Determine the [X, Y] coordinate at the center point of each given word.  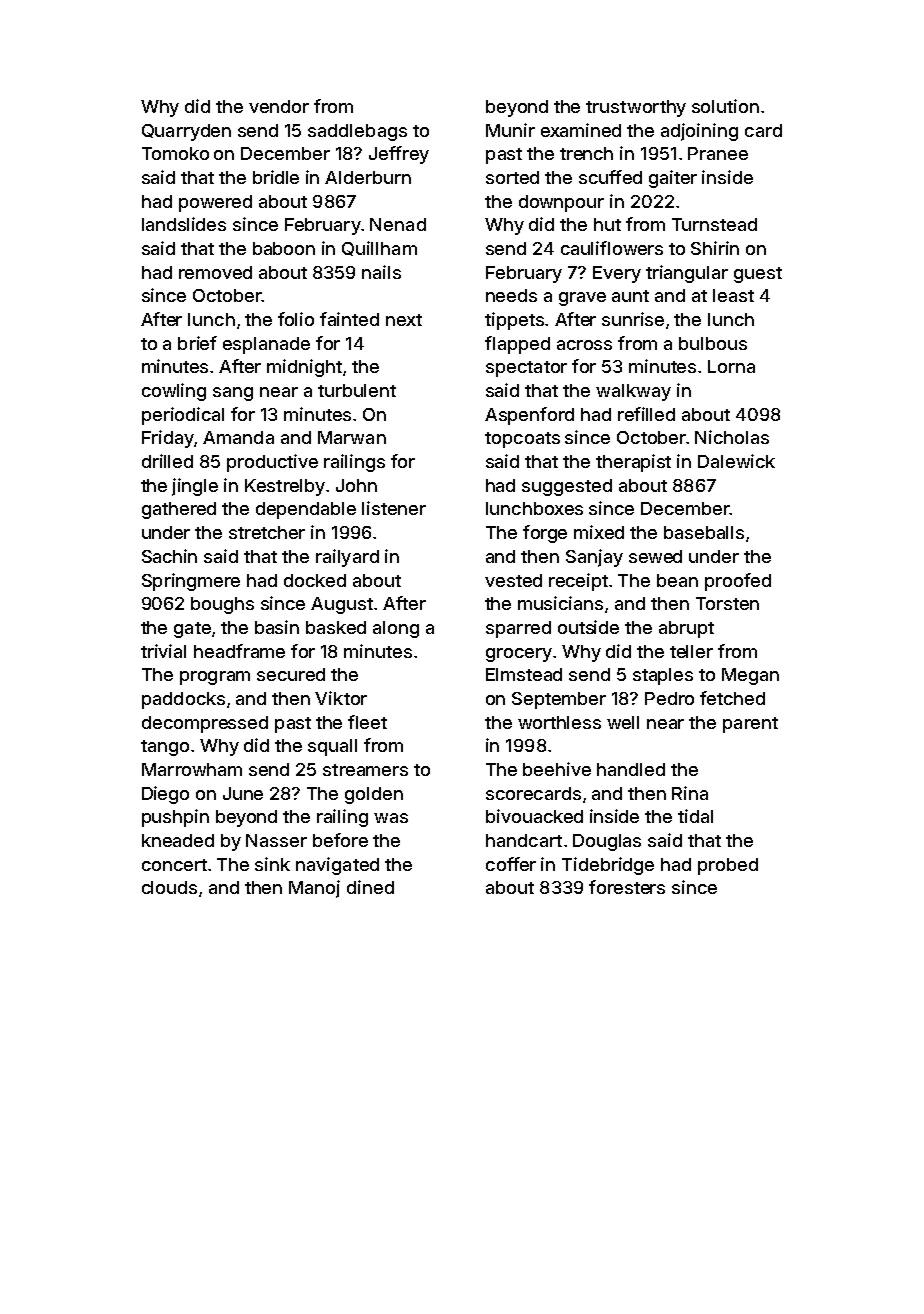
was [391, 818]
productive [272, 463]
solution [725, 106]
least [733, 295]
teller [691, 651]
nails [381, 272]
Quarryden [186, 132]
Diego [165, 795]
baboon [284, 248]
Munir [510, 130]
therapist [633, 463]
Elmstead [524, 674]
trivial [163, 651]
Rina [690, 793]
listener [394, 508]
